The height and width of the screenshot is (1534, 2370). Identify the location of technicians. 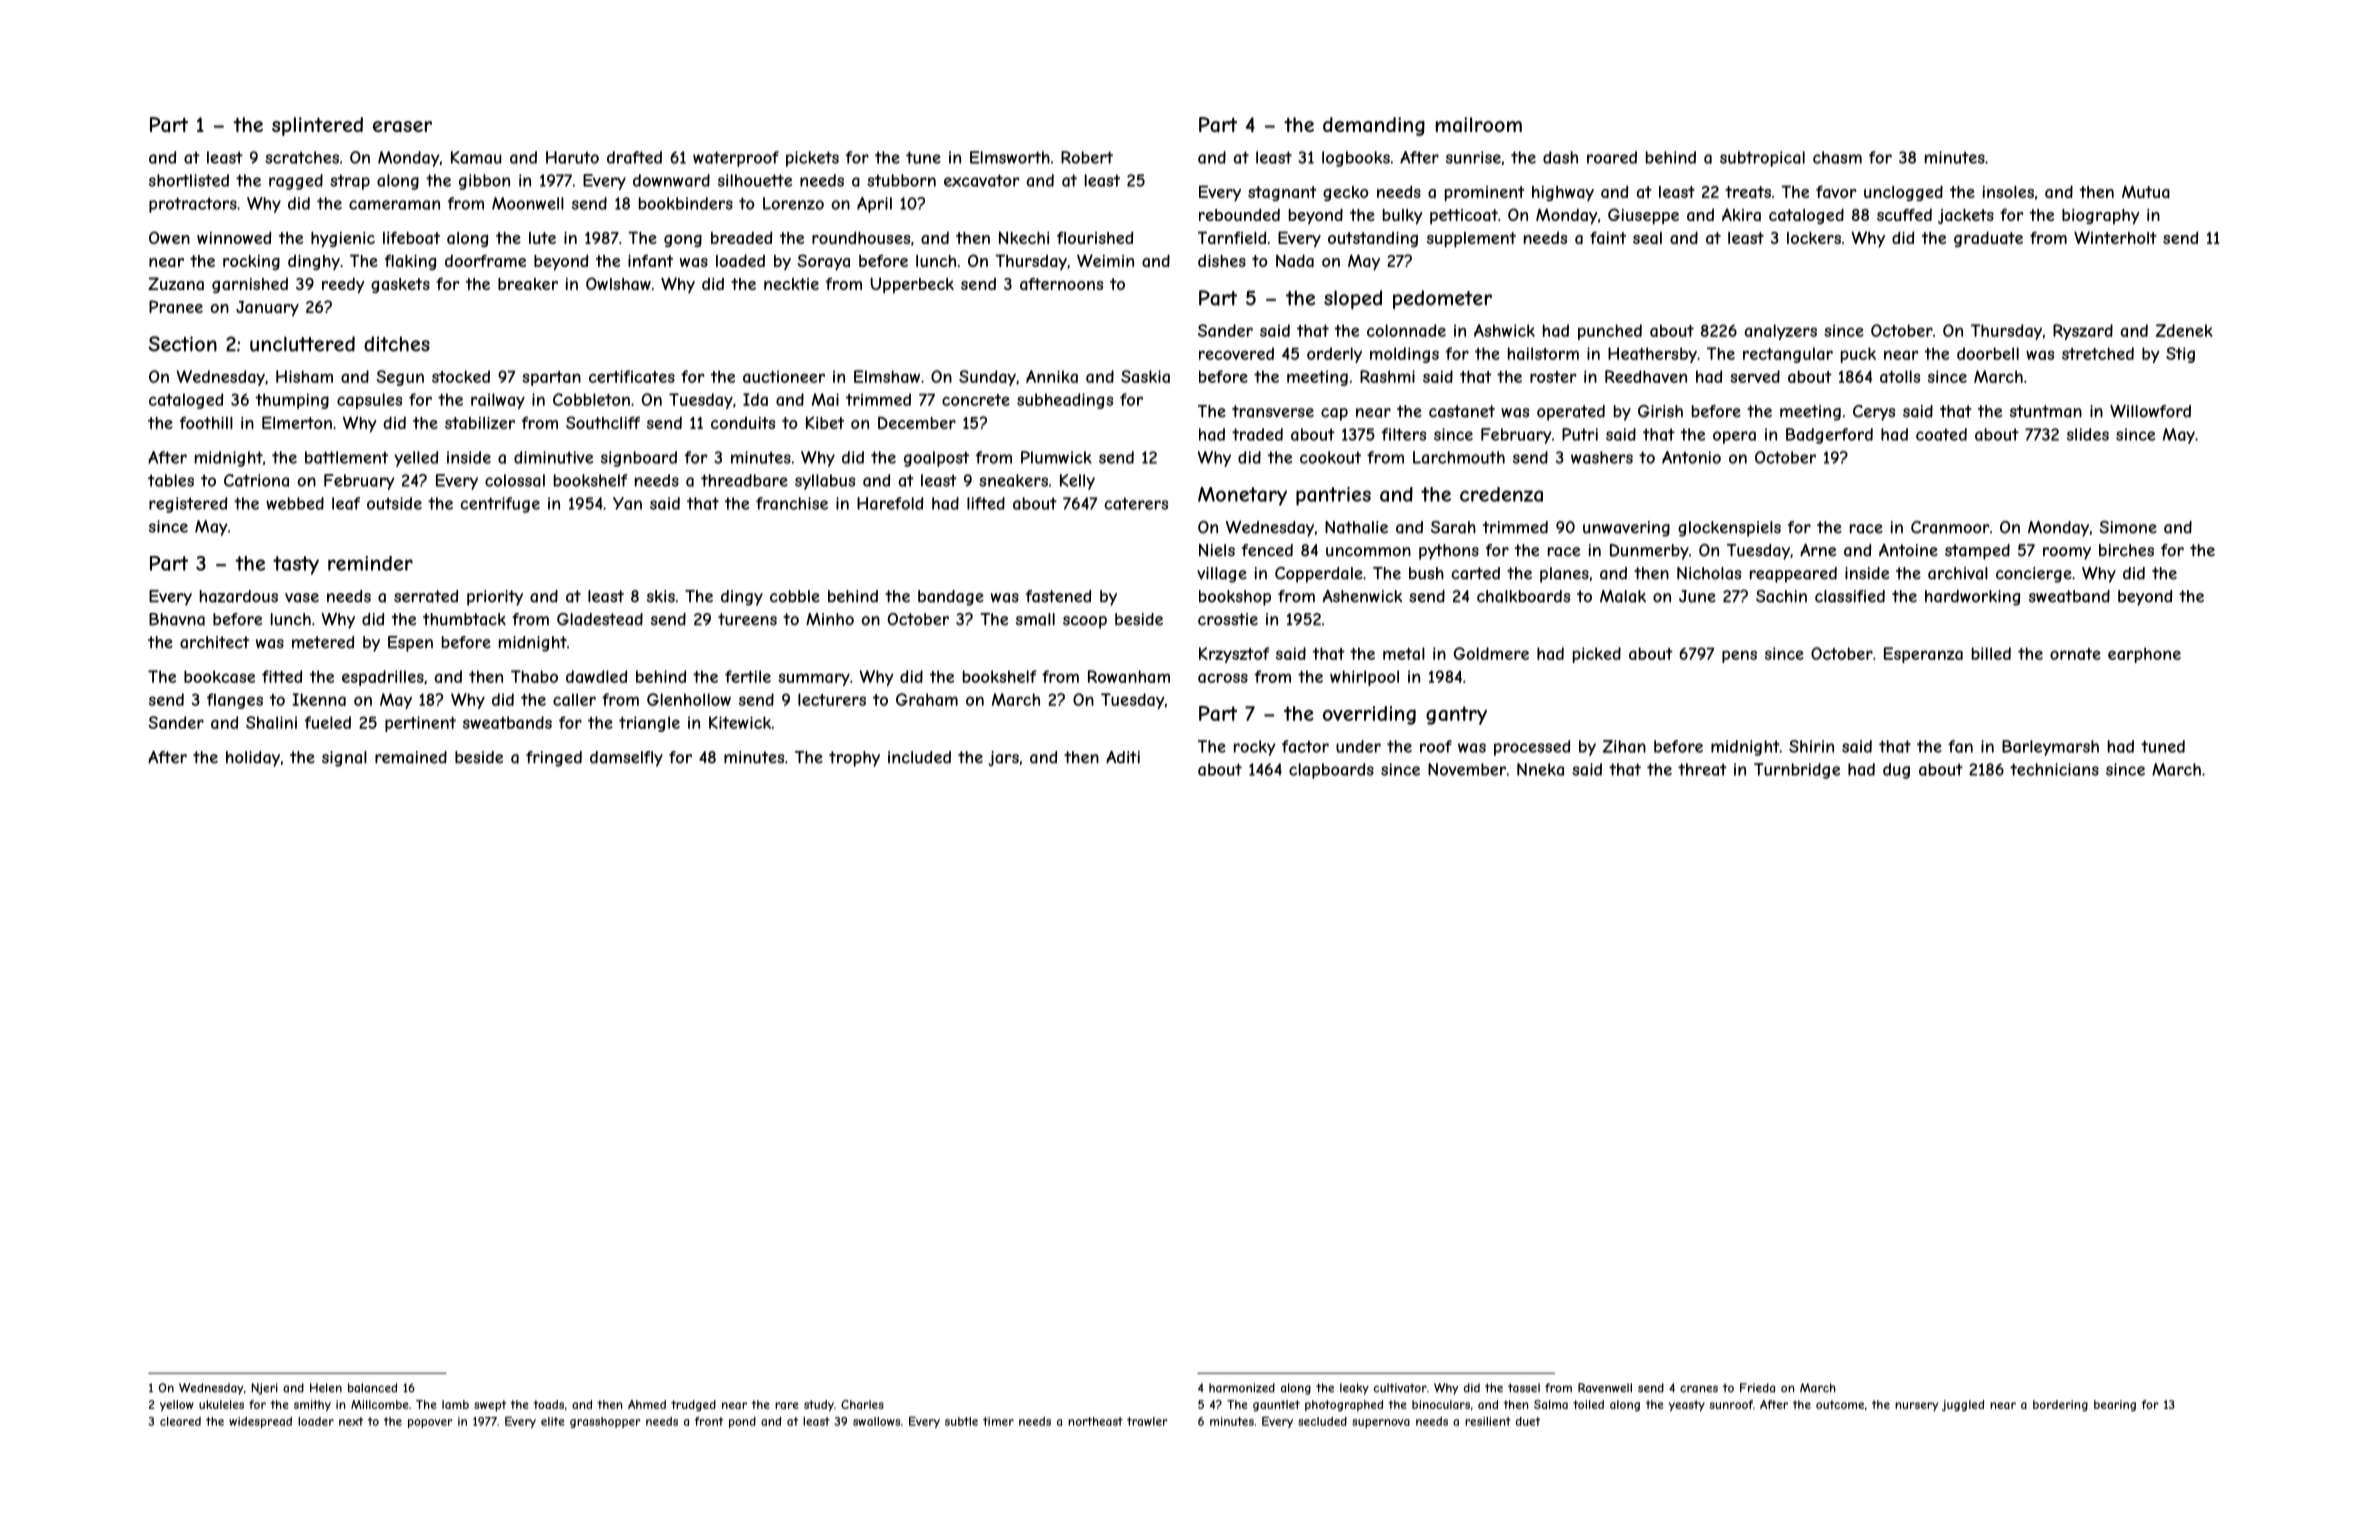
(2054, 769).
